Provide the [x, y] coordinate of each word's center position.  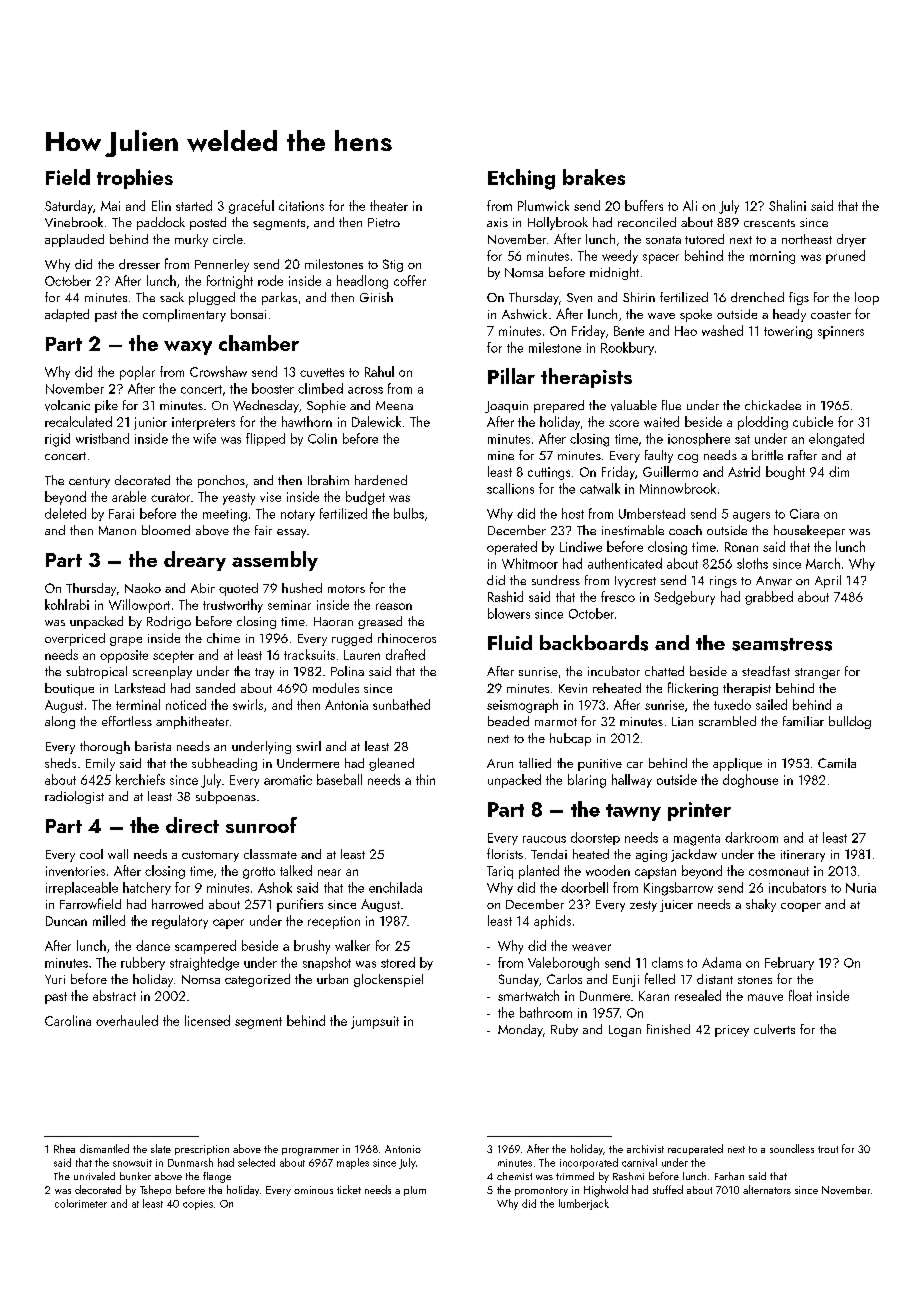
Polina [347, 671]
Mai [110, 206]
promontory [541, 1191]
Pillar [511, 376]
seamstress [782, 644]
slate [161, 1148]
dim [839, 471]
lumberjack [584, 1204]
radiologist [74, 797]
